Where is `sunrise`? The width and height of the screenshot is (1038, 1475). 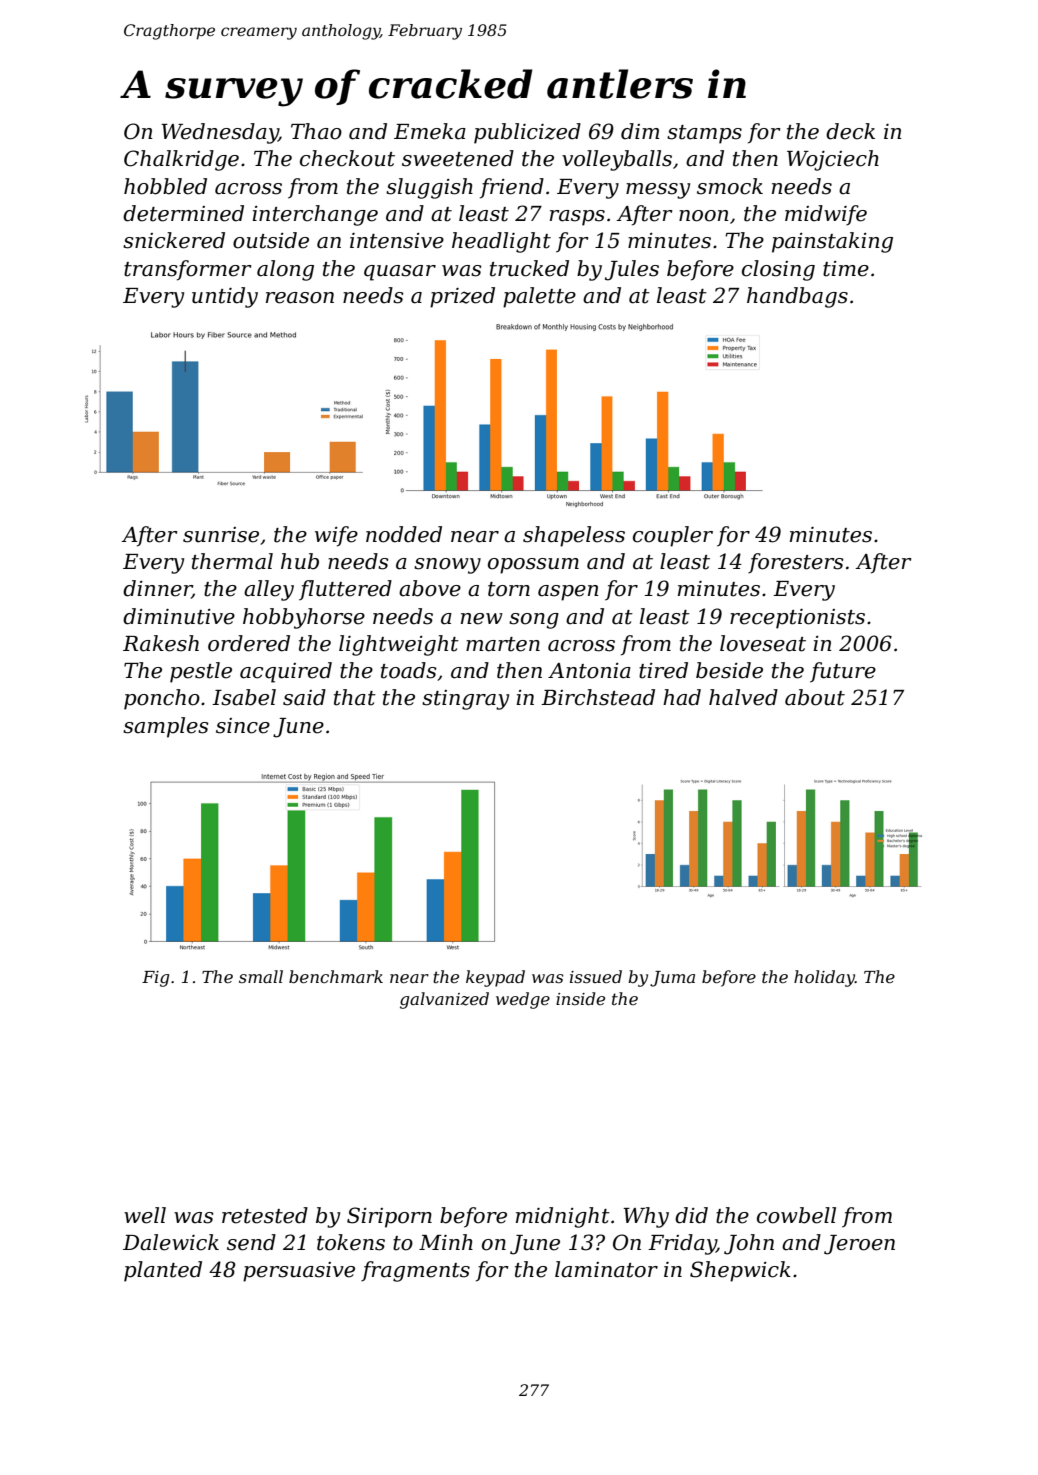 sunrise is located at coordinates (221, 535).
